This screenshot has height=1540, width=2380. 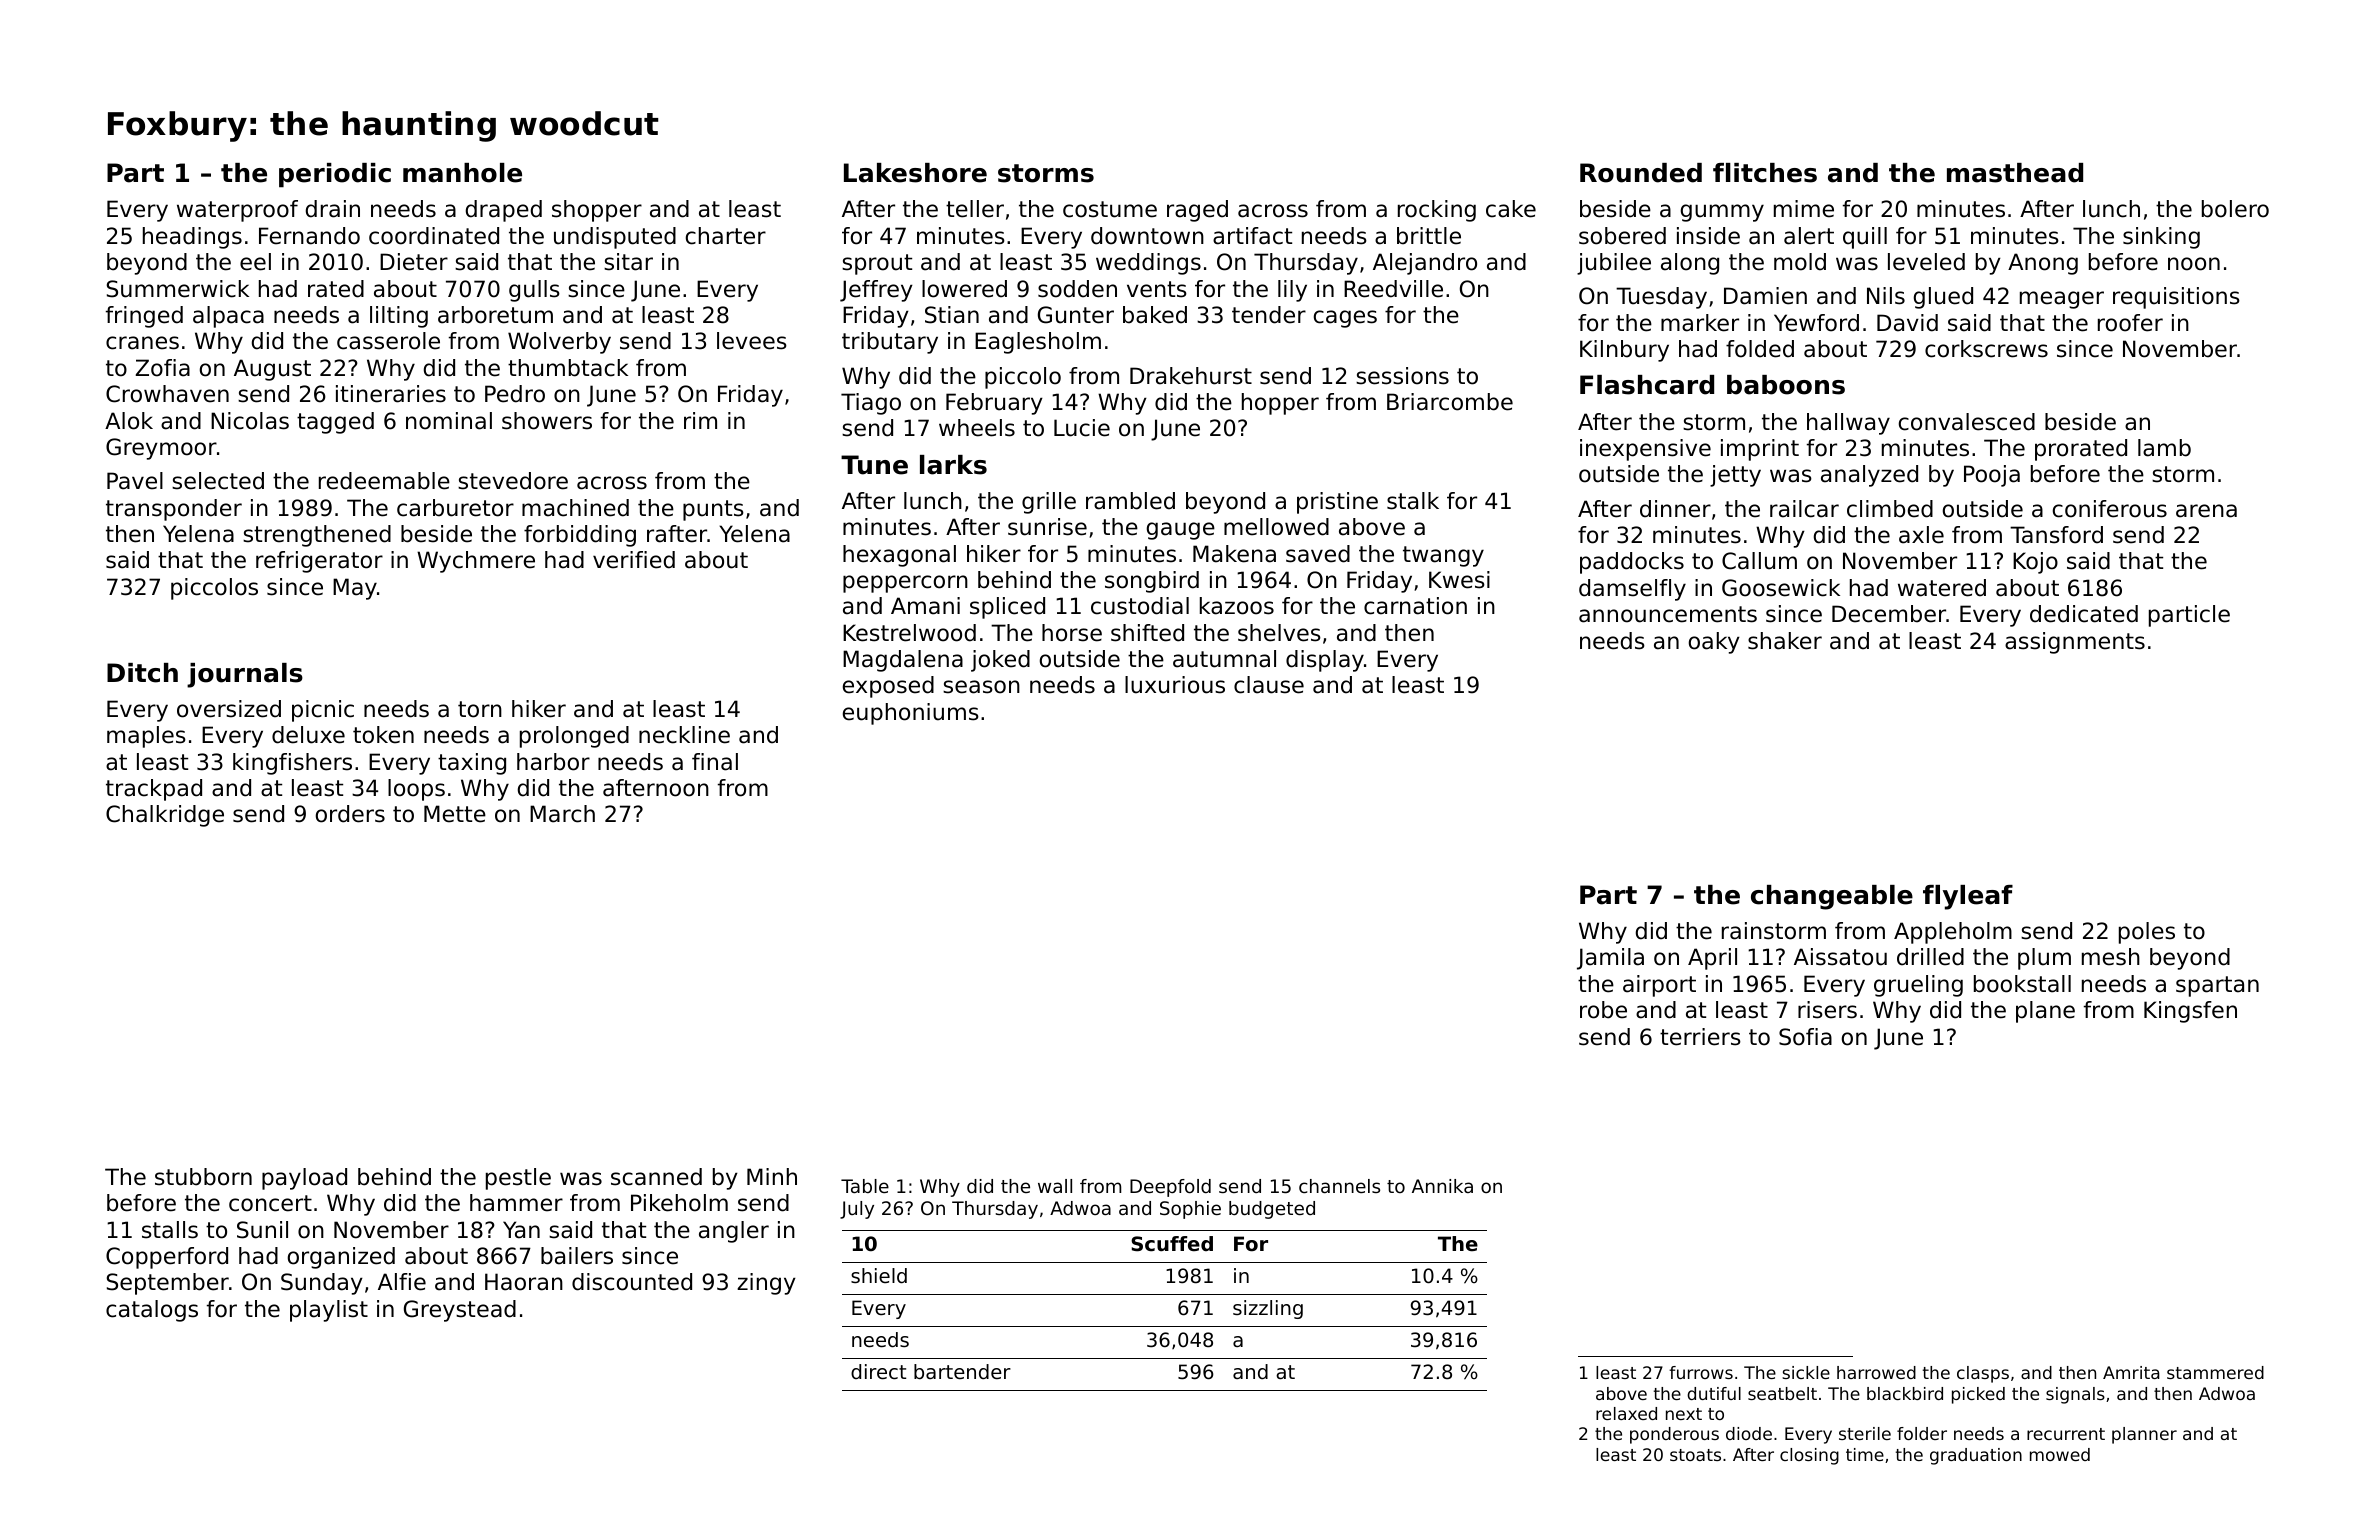 What do you see at coordinates (915, 173) in the screenshot?
I see `Lakeshore` at bounding box center [915, 173].
